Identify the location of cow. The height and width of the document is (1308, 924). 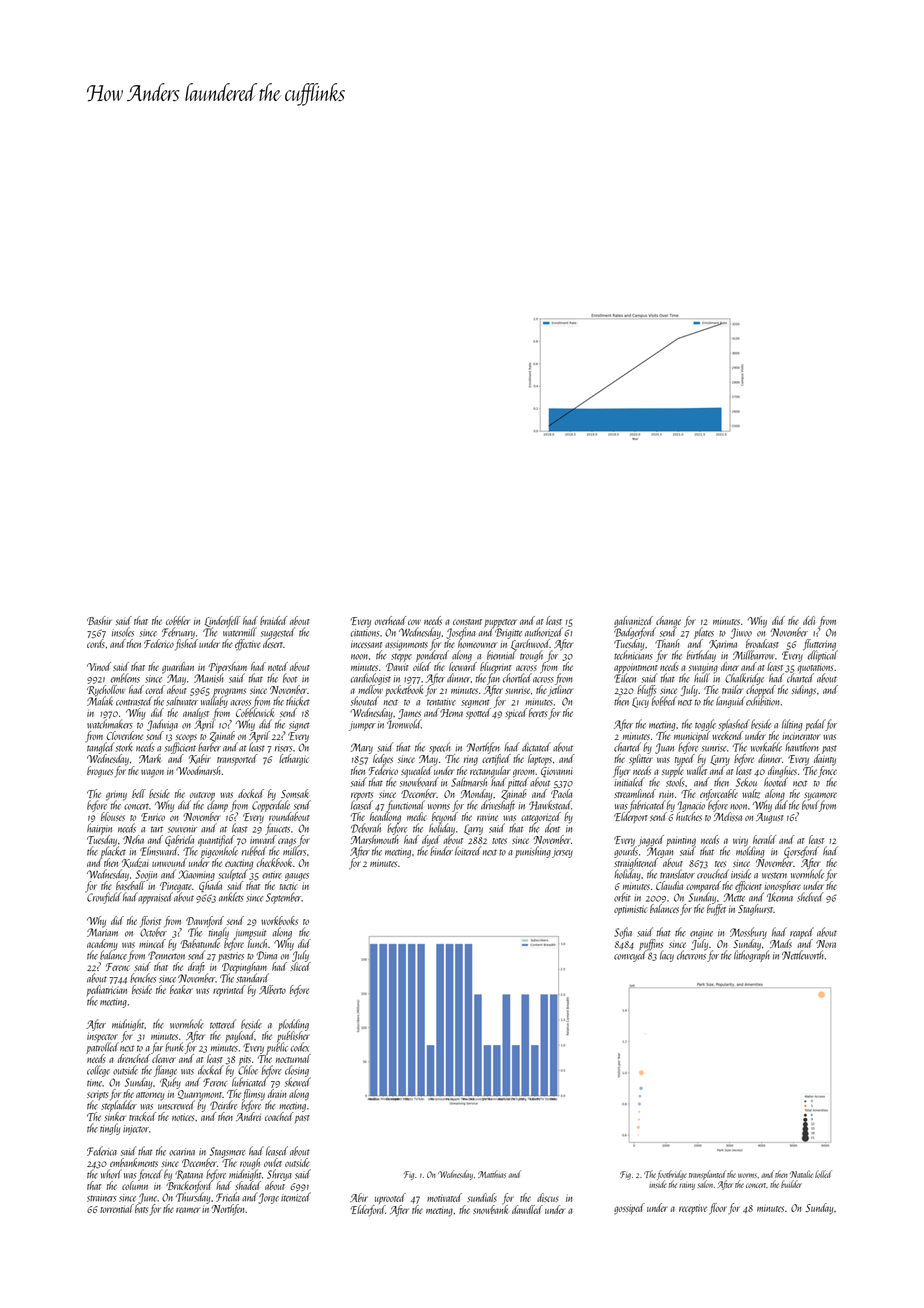
(414, 622).
